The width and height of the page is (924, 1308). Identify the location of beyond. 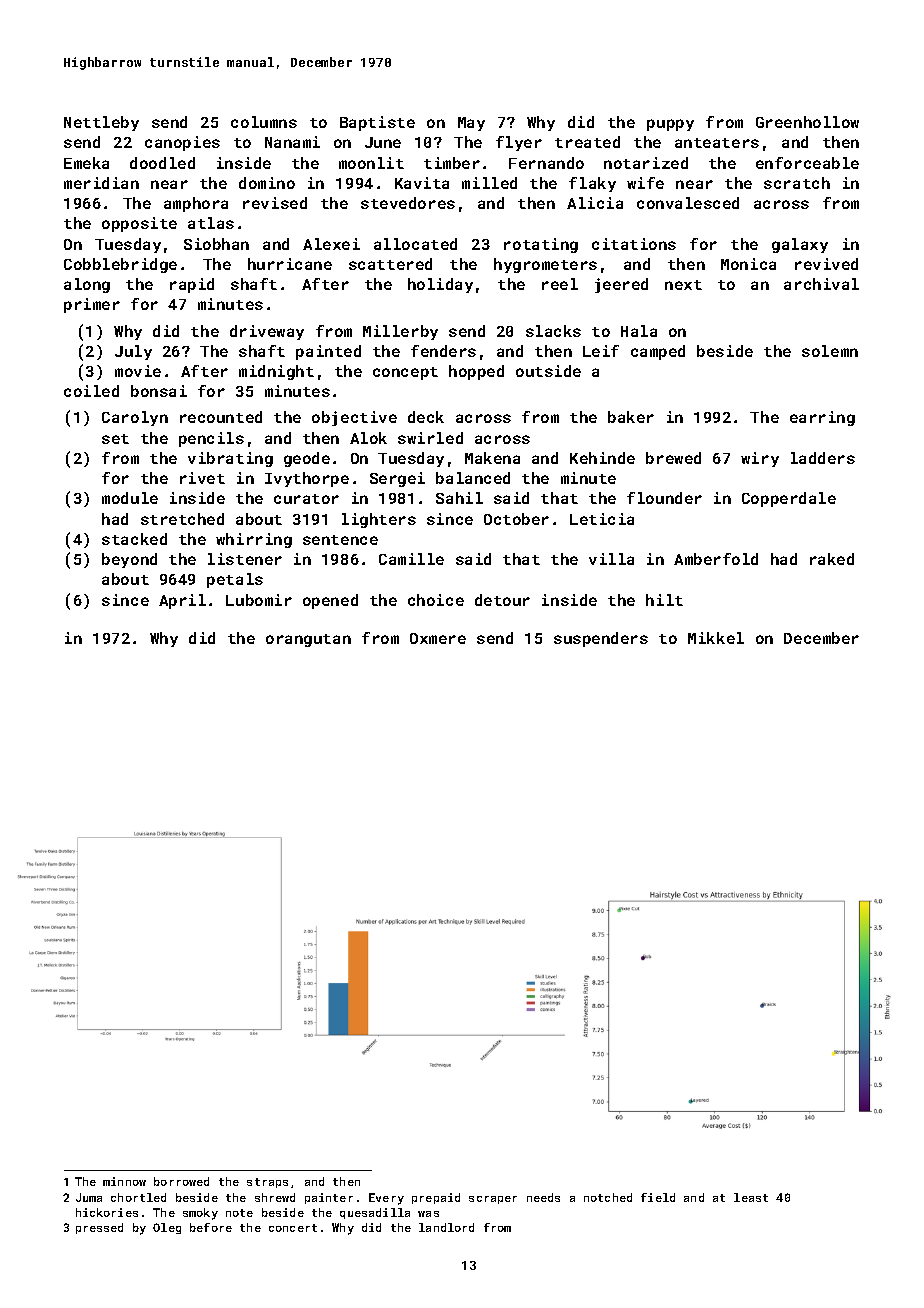
(129, 560).
